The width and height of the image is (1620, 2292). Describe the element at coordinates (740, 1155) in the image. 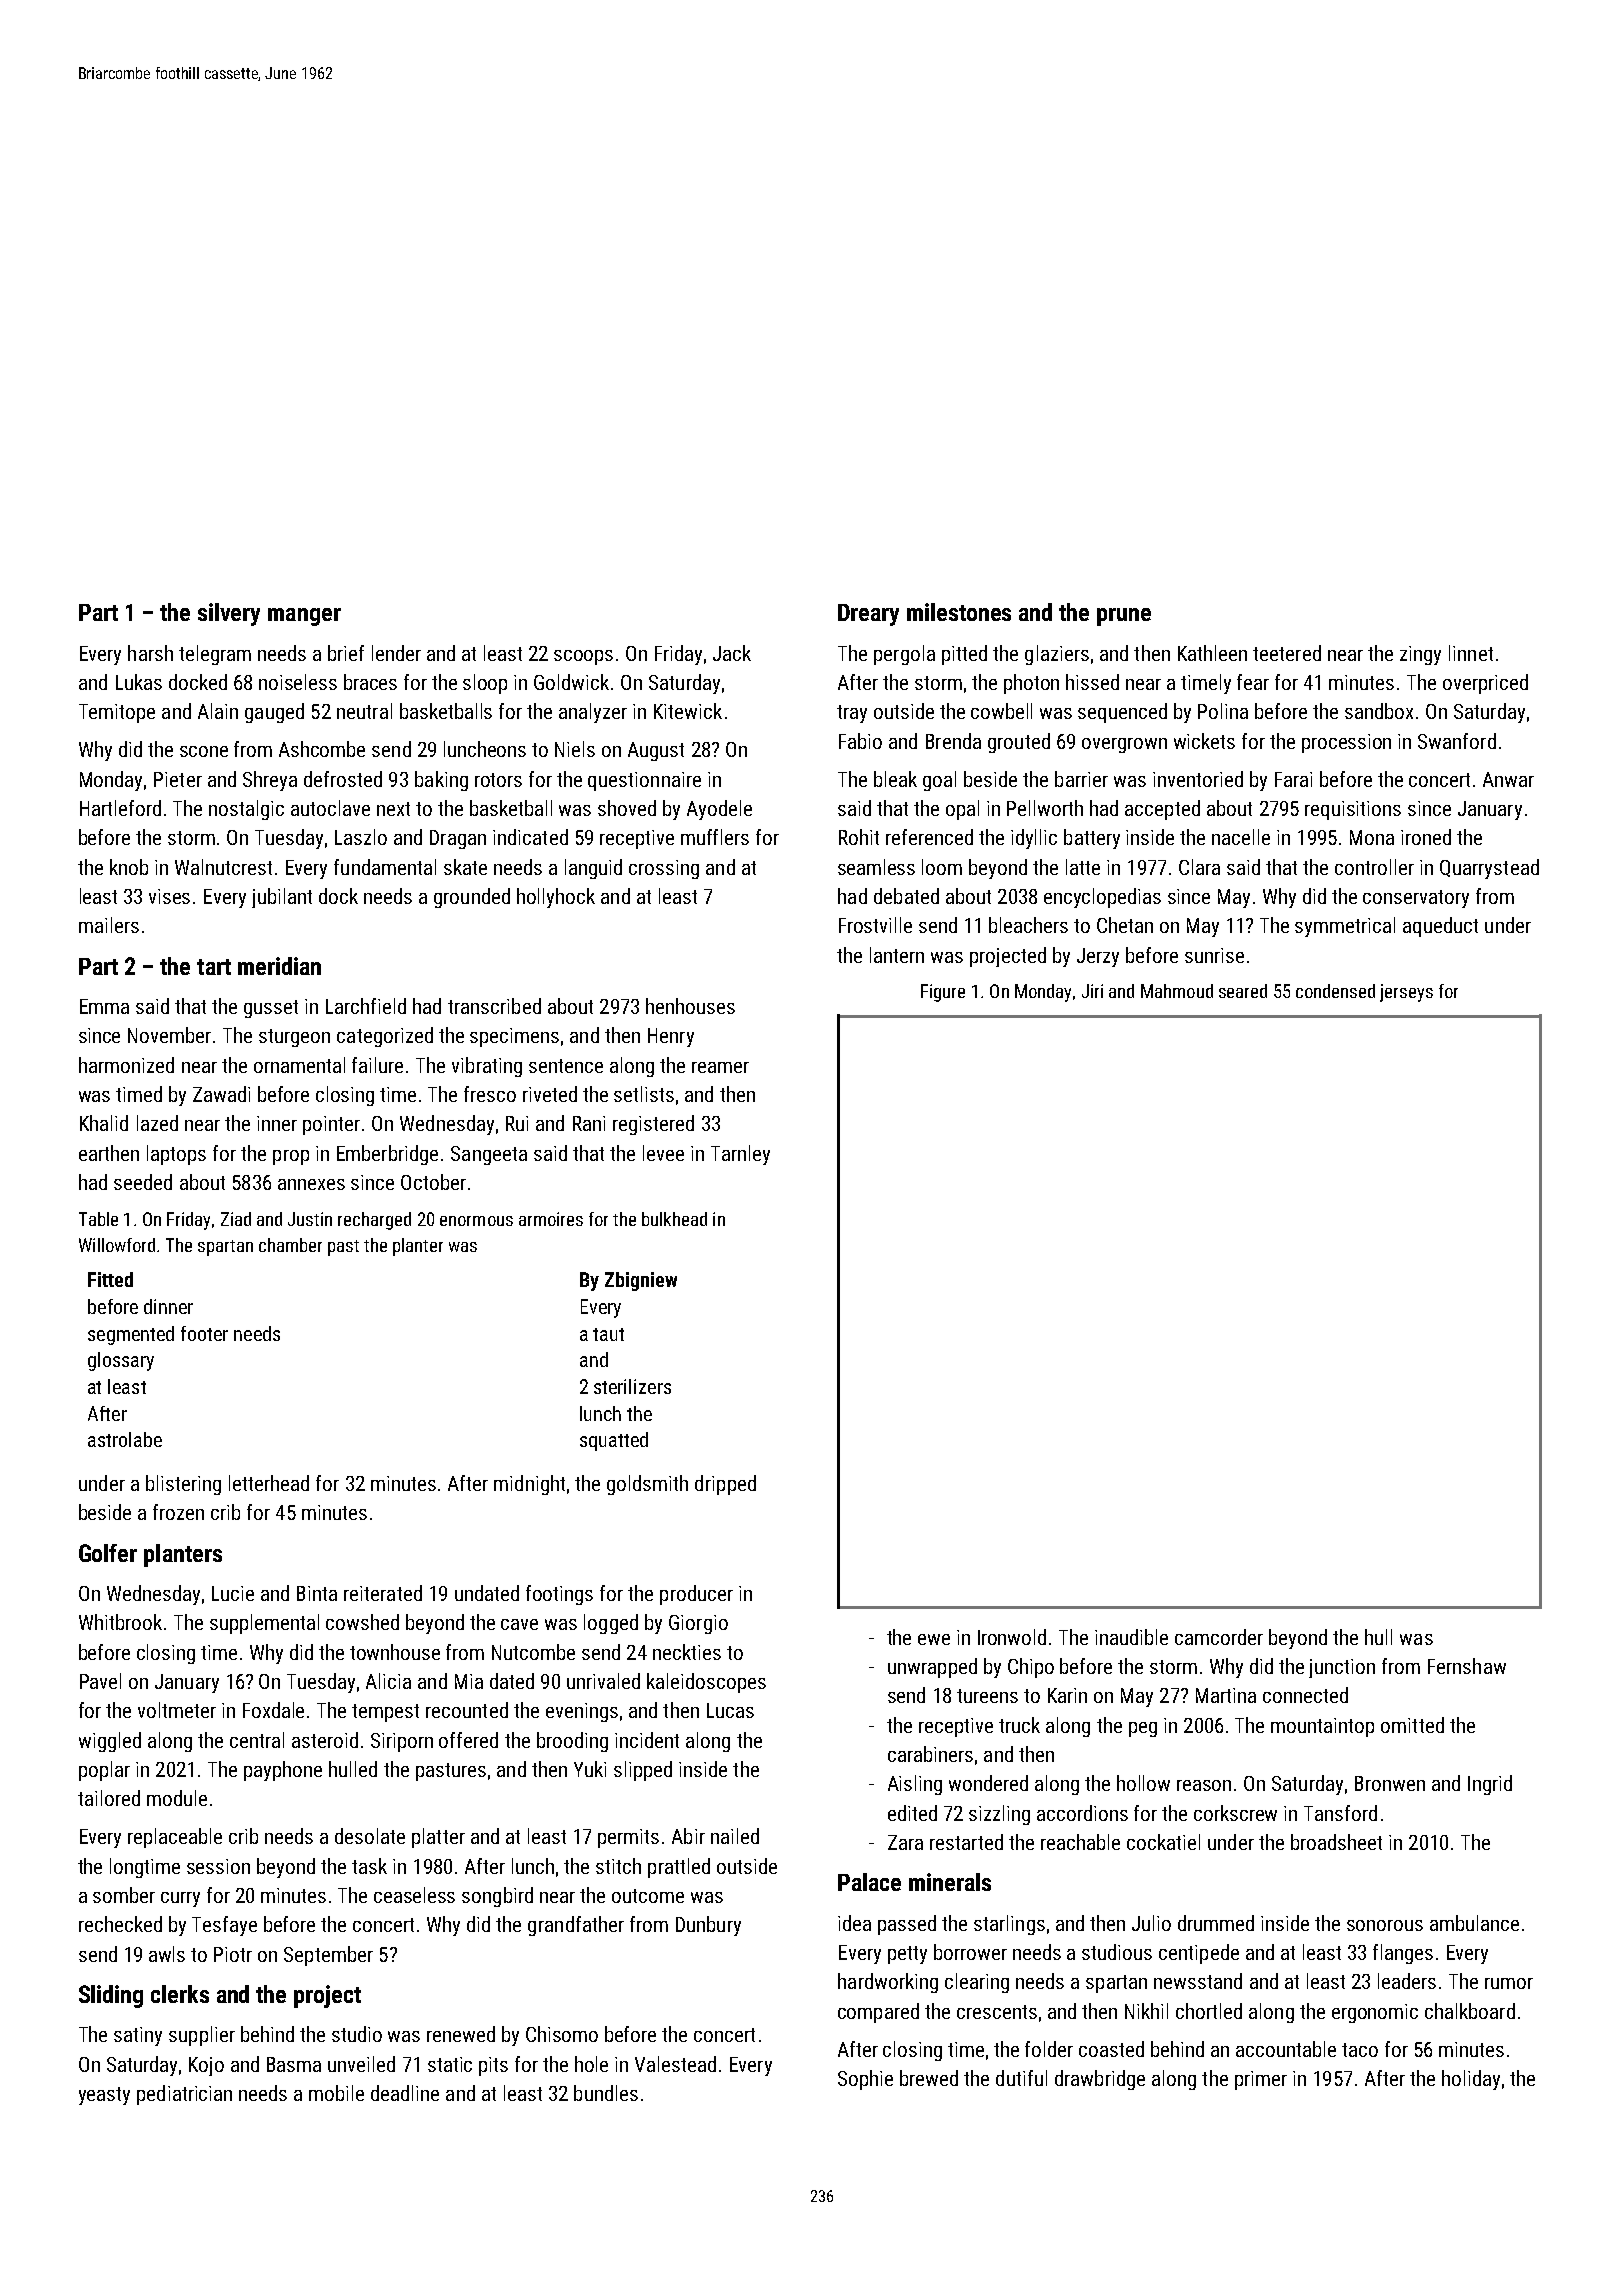

I see `Tarnley` at that location.
